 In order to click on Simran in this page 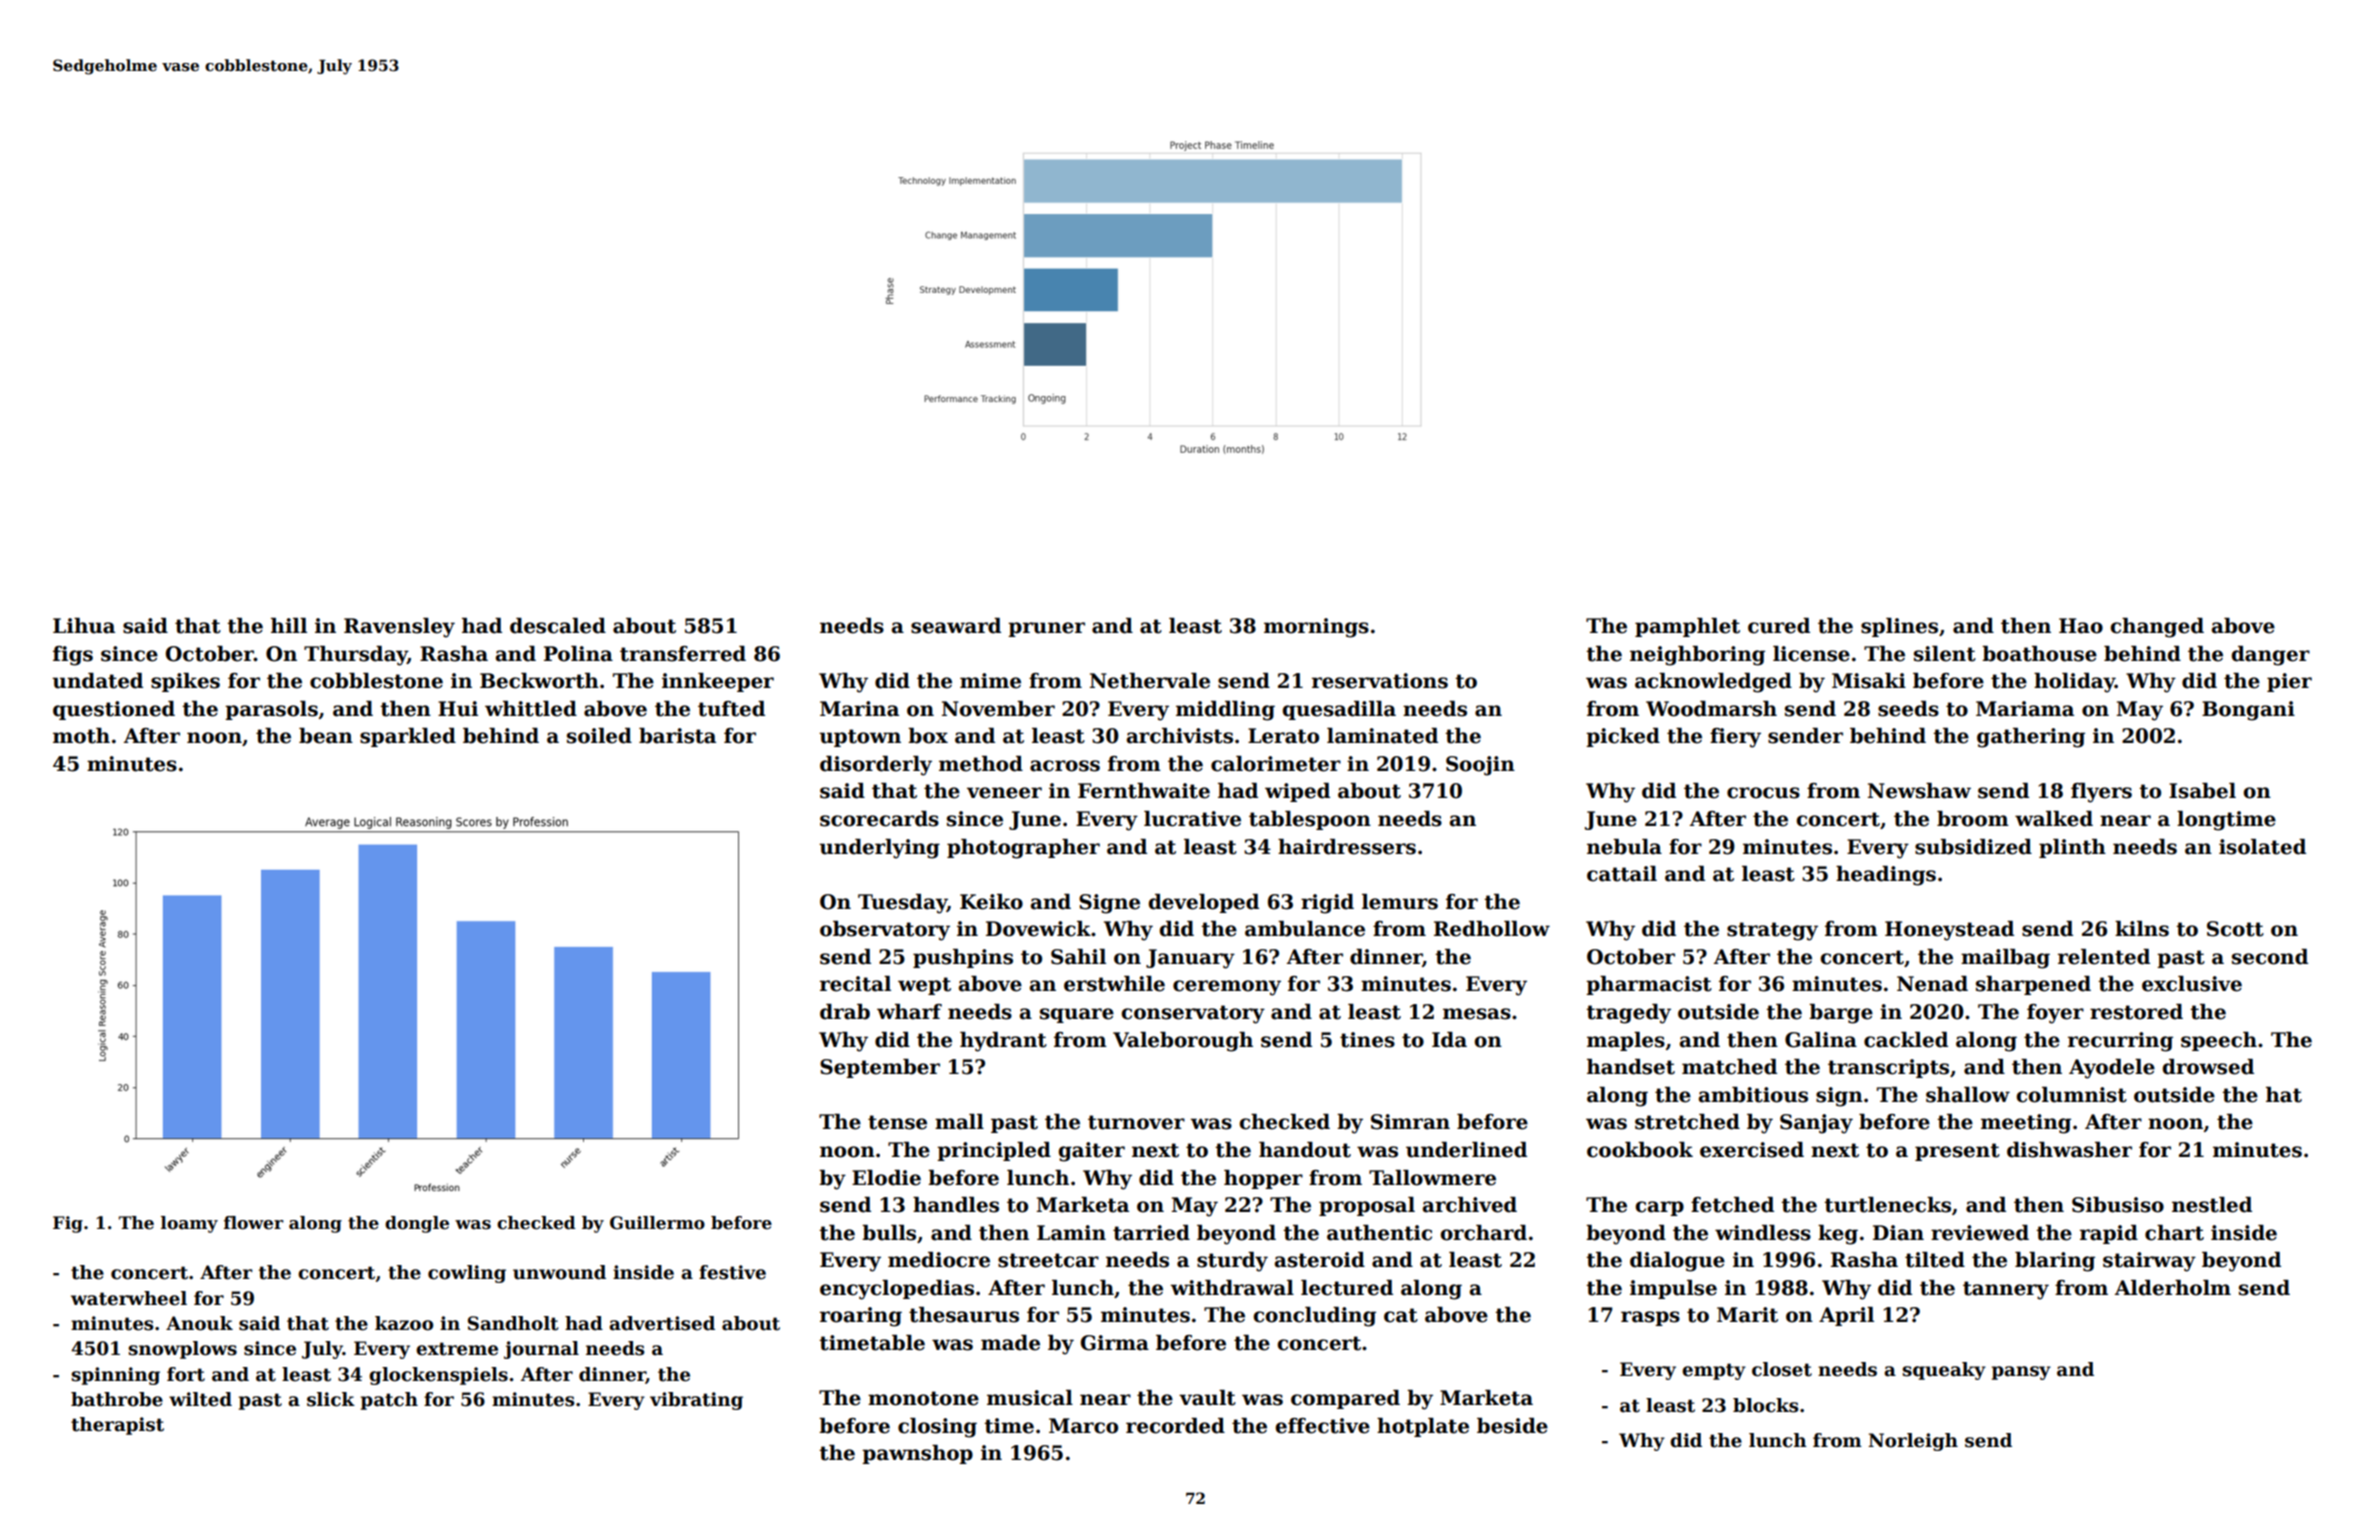, I will do `click(1410, 1122)`.
